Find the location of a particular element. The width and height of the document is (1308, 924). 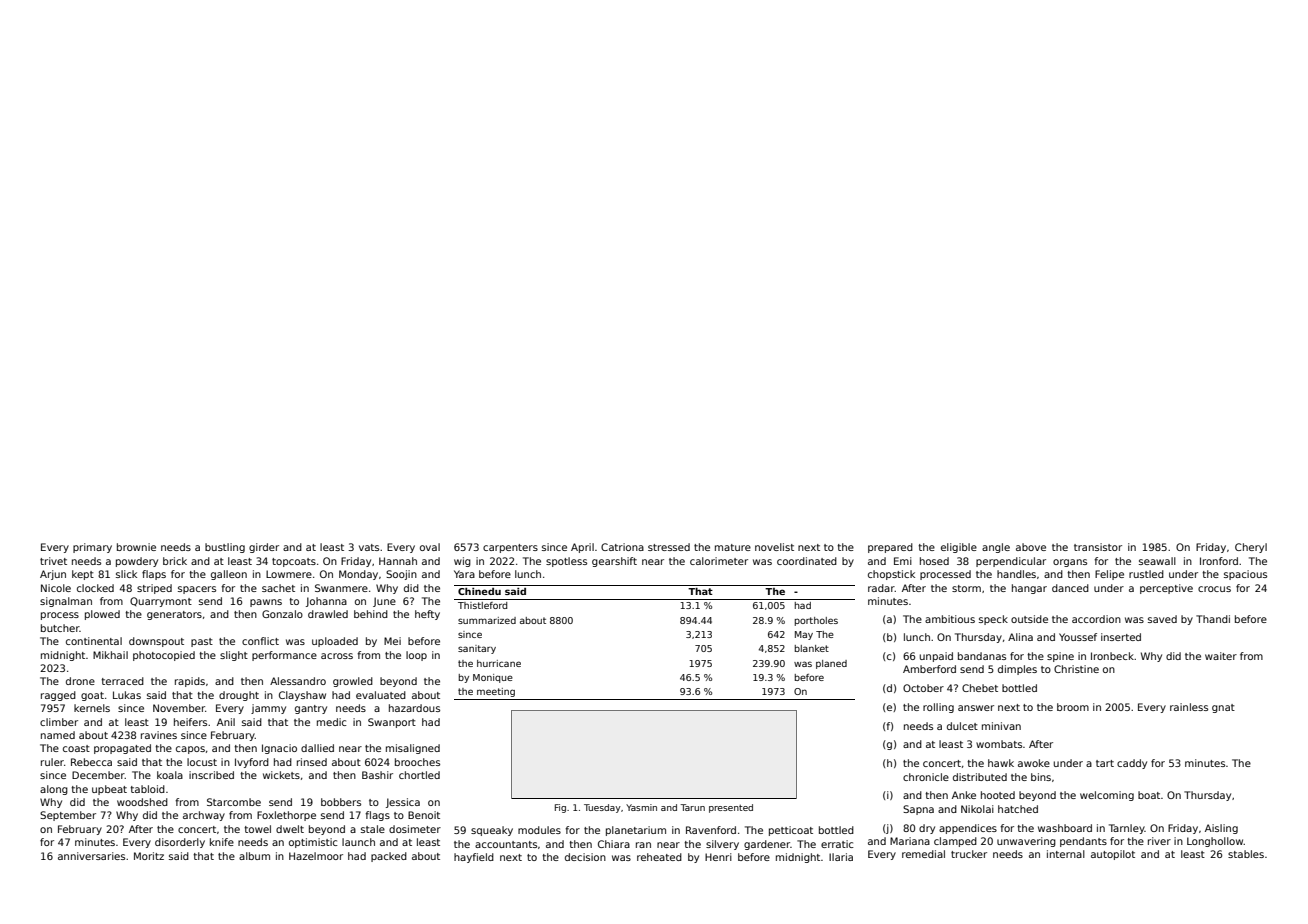

sanitary is located at coordinates (477, 649).
